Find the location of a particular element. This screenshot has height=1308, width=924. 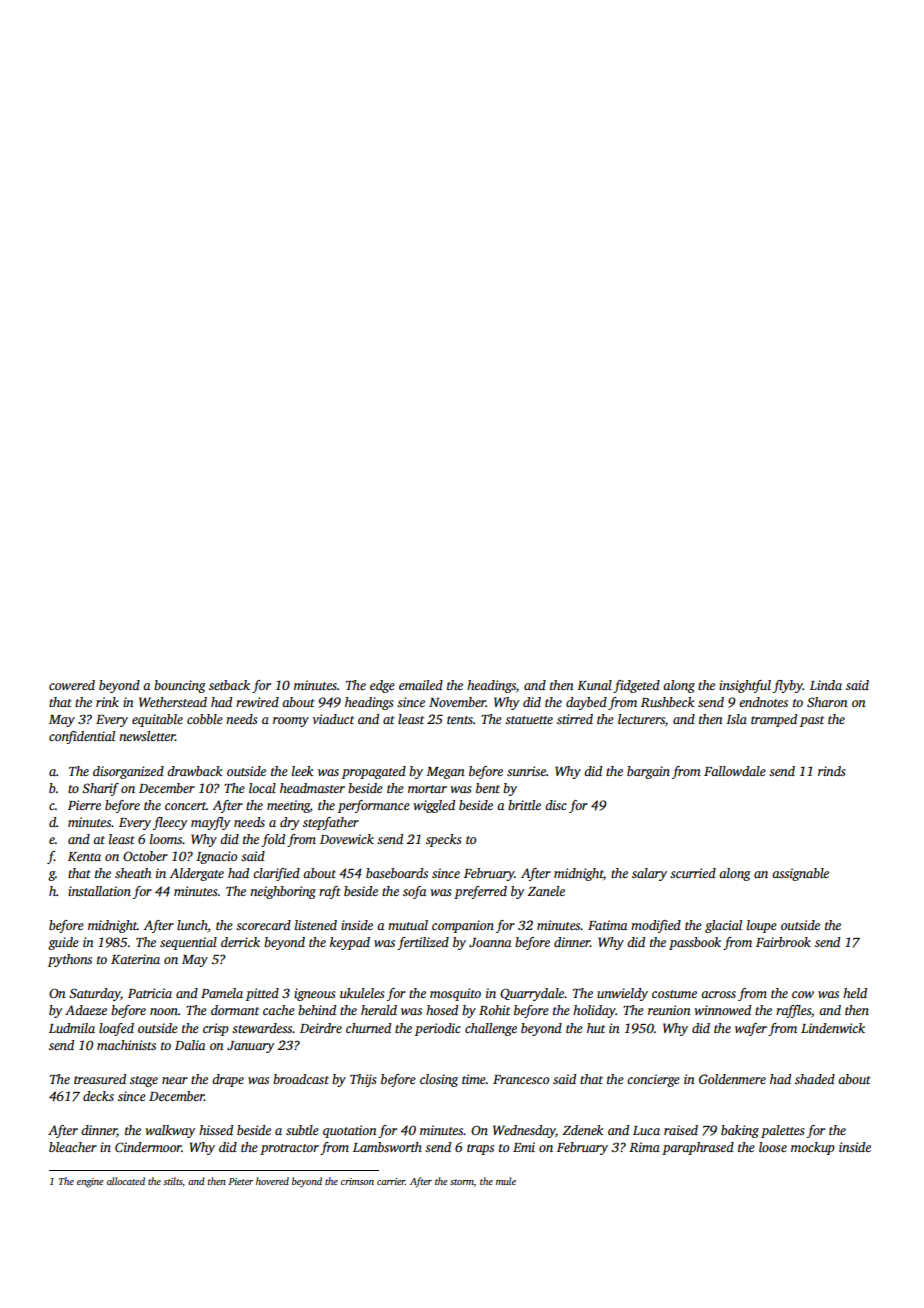

bouncing is located at coordinates (180, 686).
